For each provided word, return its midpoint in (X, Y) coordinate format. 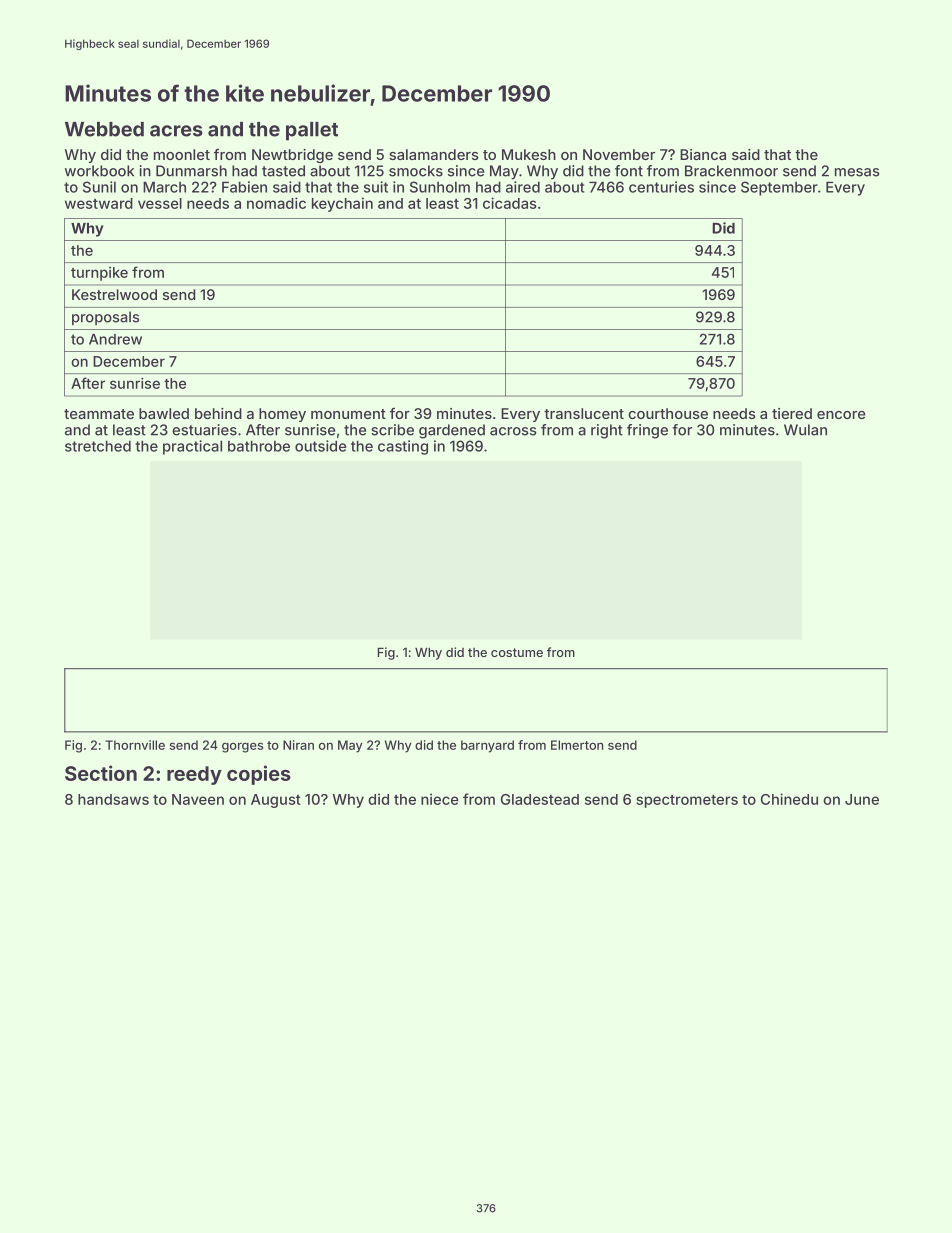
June (862, 799)
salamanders (434, 154)
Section (101, 773)
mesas (857, 172)
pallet (312, 131)
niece (440, 799)
